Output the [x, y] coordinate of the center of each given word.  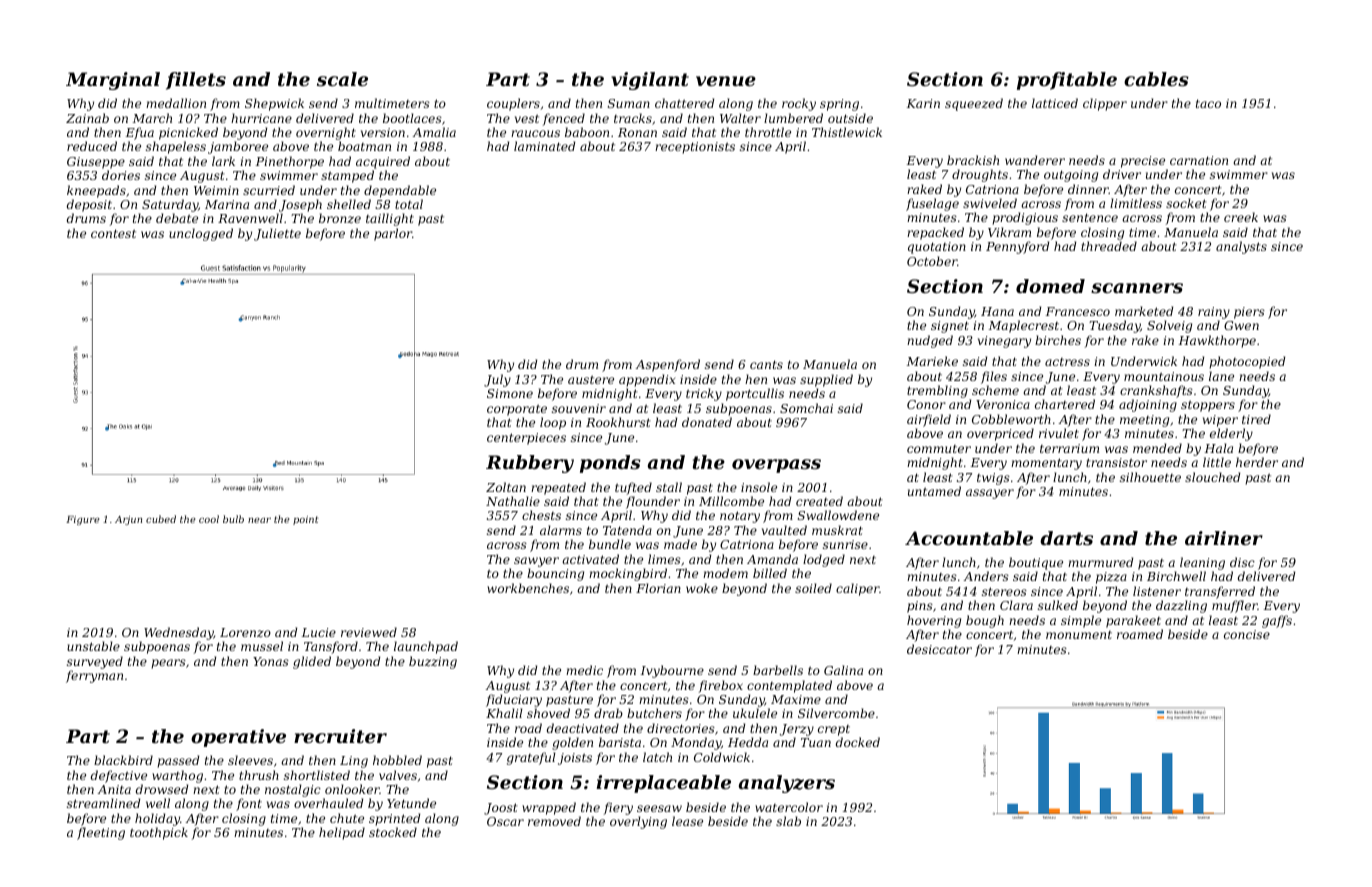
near [259, 520]
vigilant [650, 81]
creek [1241, 217]
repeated [558, 488]
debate [177, 218]
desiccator [939, 649]
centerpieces [526, 439]
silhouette [1150, 477]
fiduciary [514, 700]
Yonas [271, 661]
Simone [510, 393]
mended [1157, 448]
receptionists [695, 148]
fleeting [101, 833]
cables [1156, 79]
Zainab [87, 118]
